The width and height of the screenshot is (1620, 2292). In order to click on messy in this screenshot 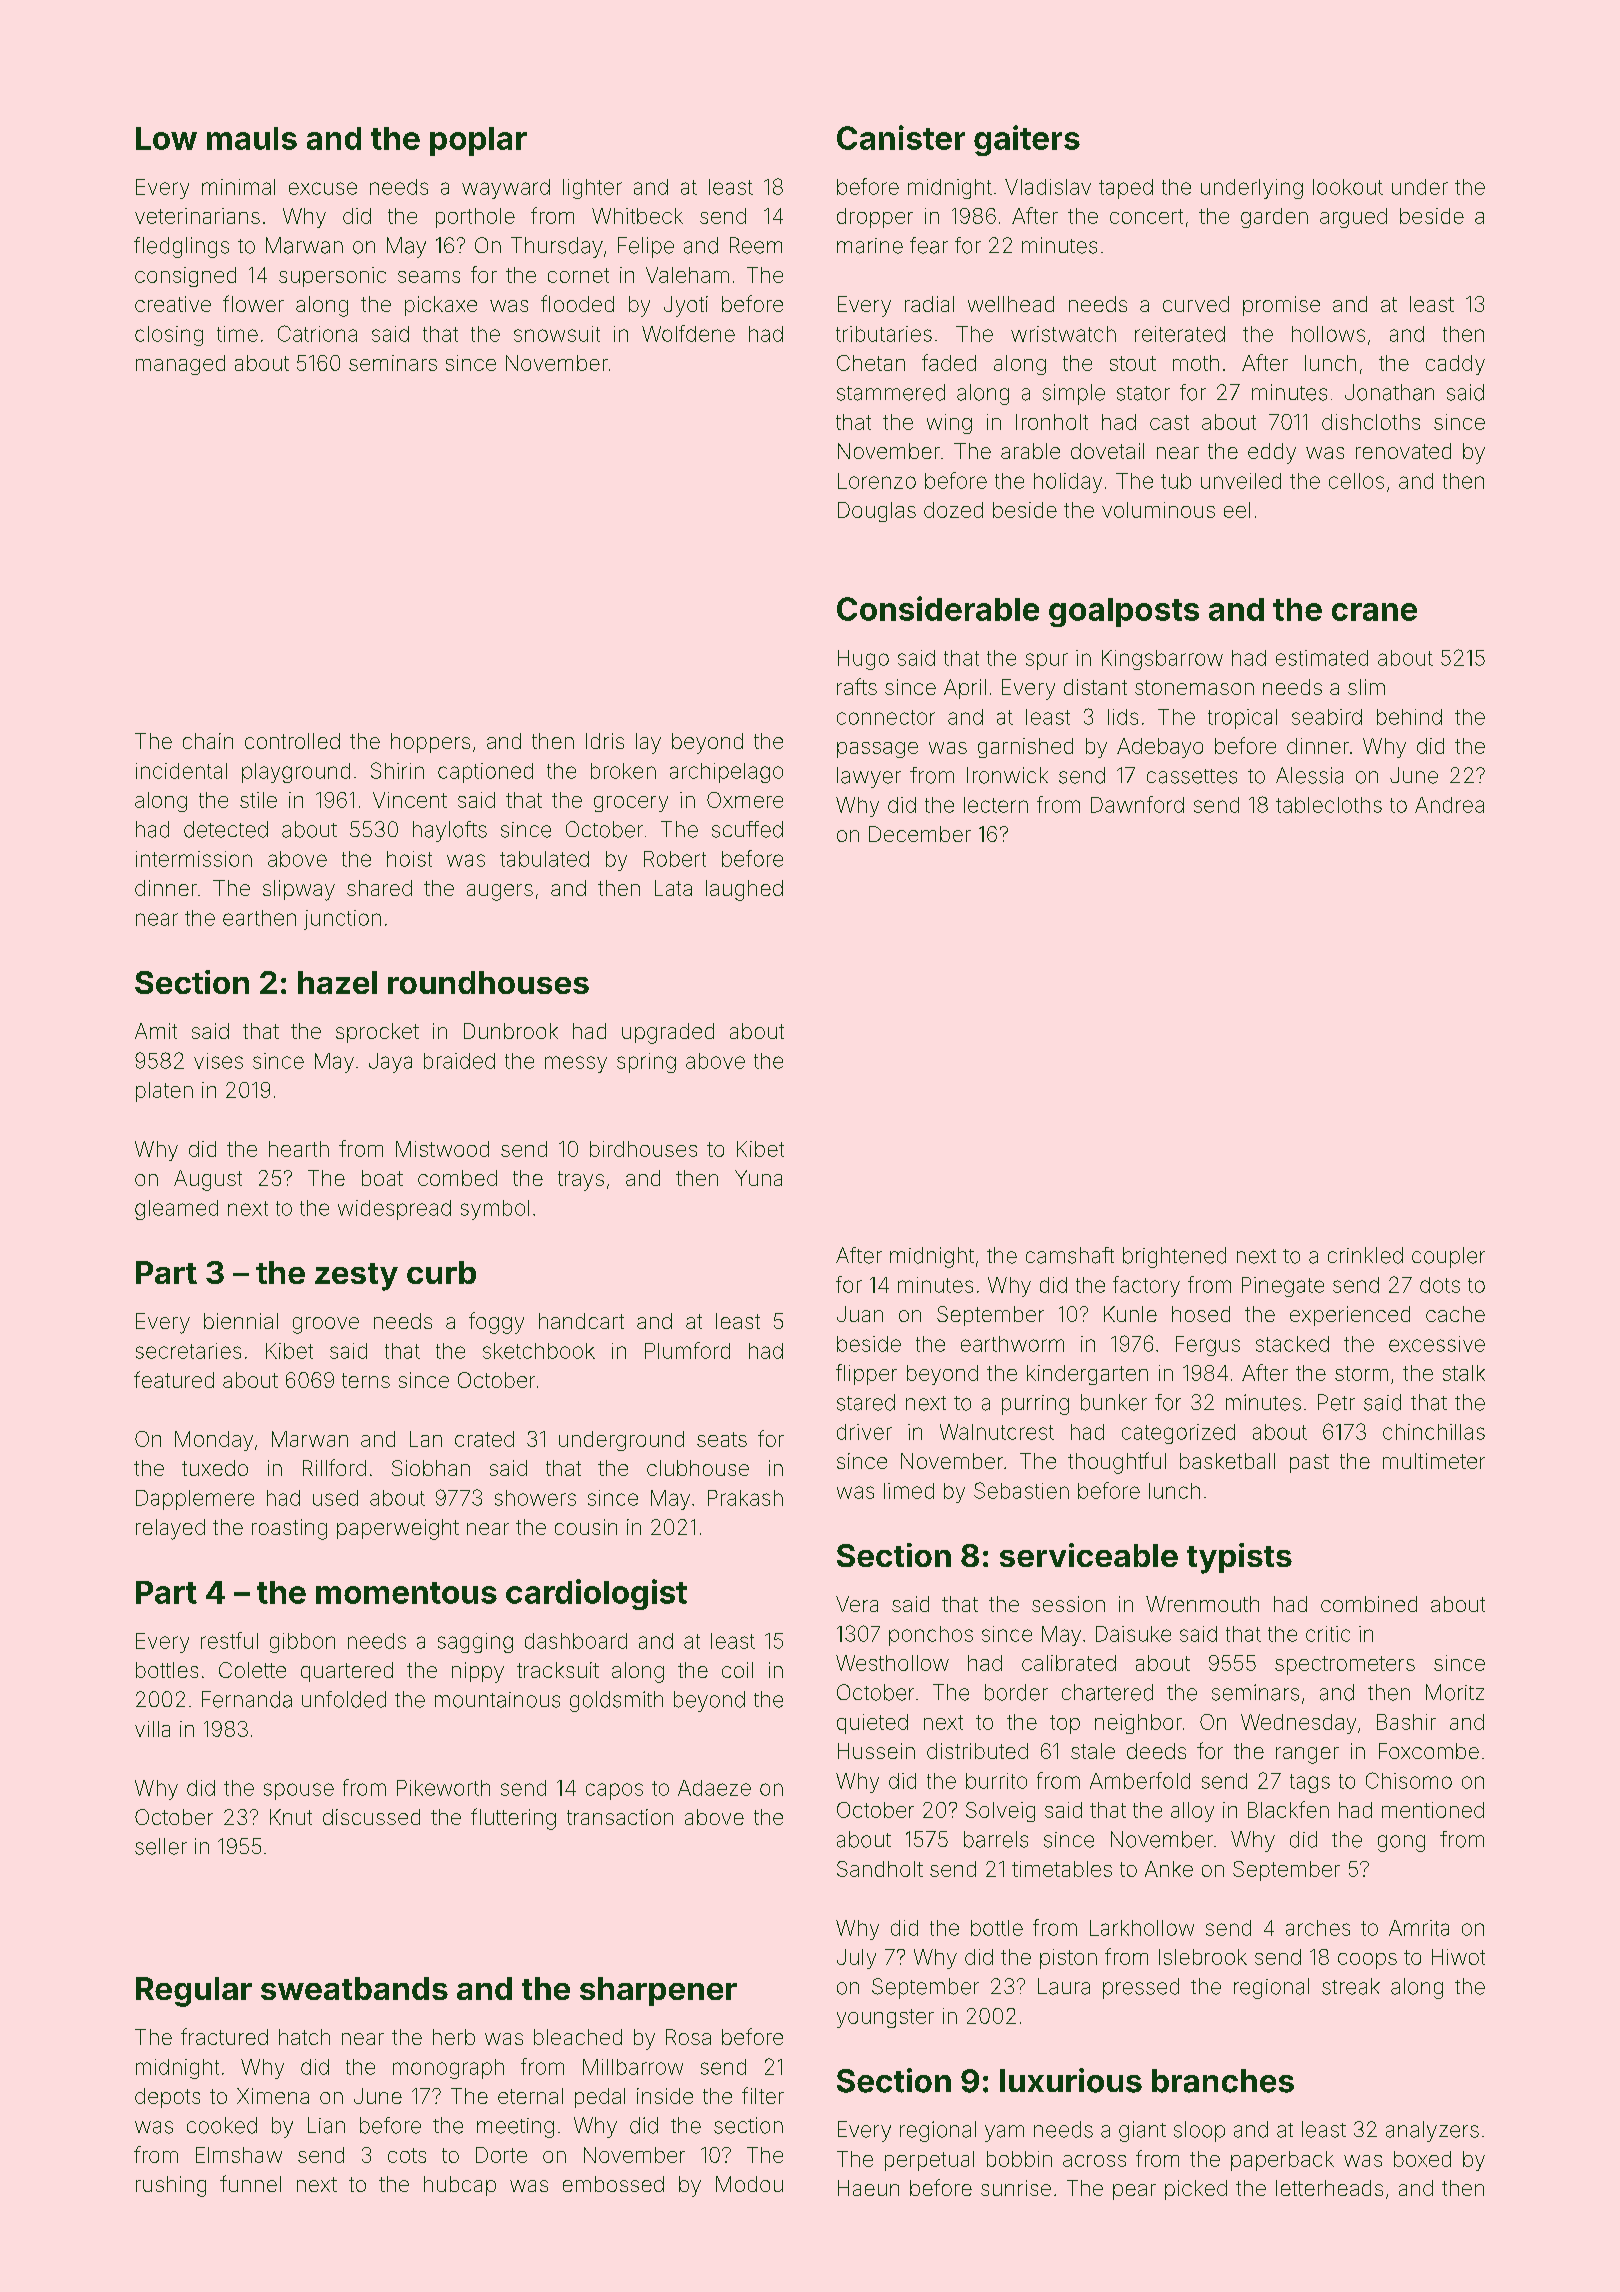, I will do `click(576, 1064)`.
